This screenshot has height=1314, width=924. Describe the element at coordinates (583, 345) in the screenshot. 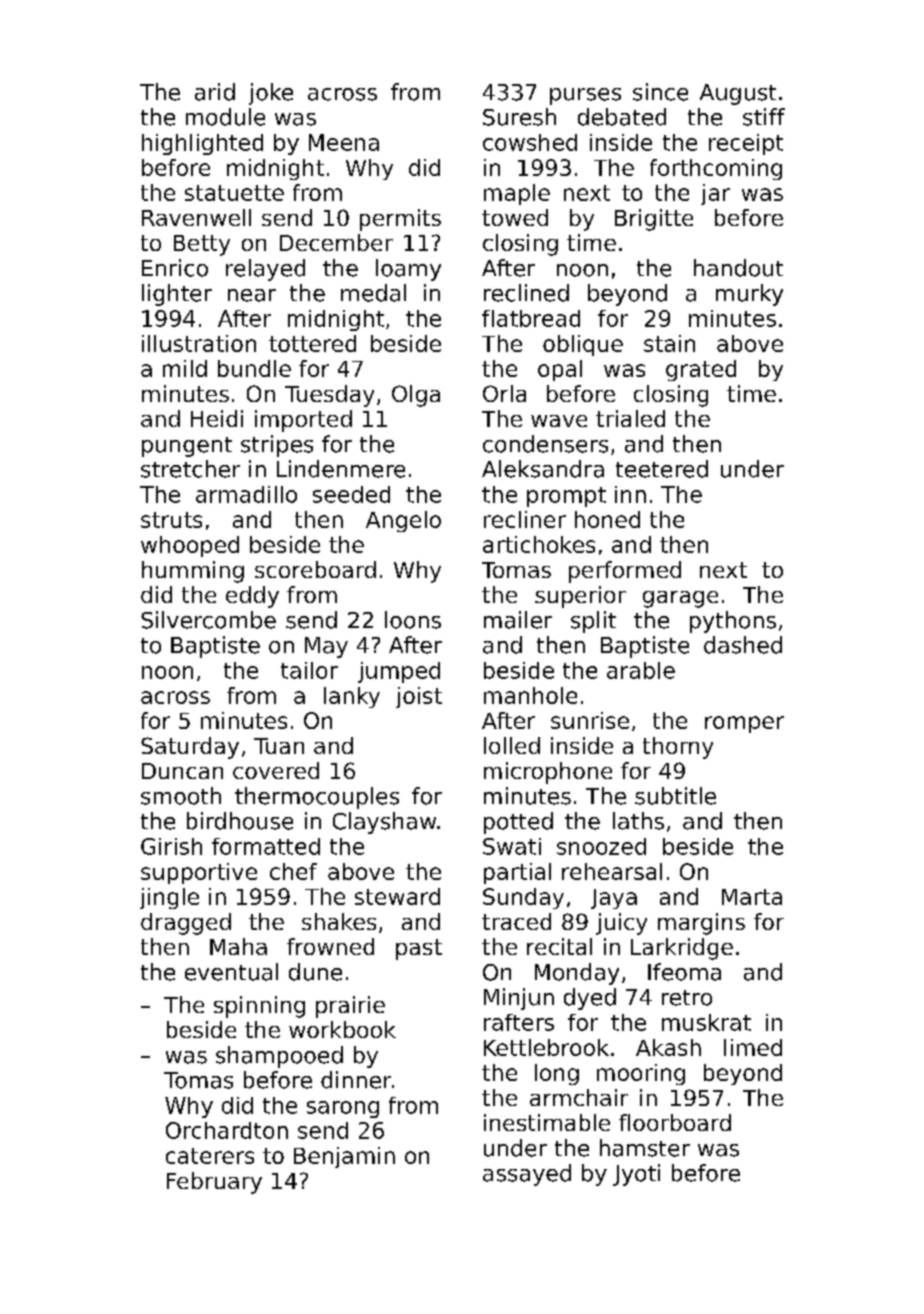

I see `oblique` at that location.
